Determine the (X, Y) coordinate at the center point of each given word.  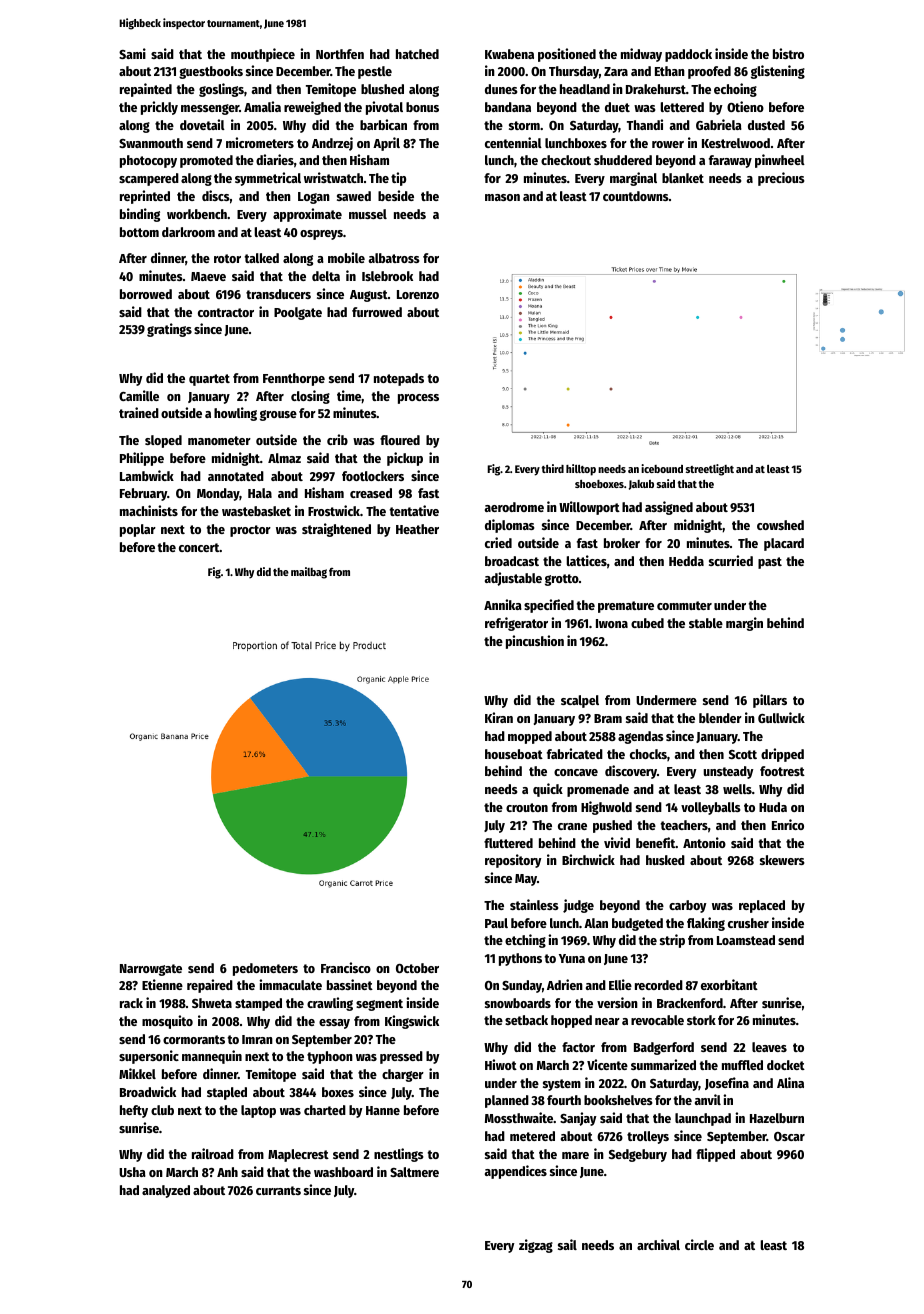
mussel (368, 214)
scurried (731, 560)
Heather (417, 529)
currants (278, 1190)
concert (199, 547)
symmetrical (268, 179)
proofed (709, 72)
